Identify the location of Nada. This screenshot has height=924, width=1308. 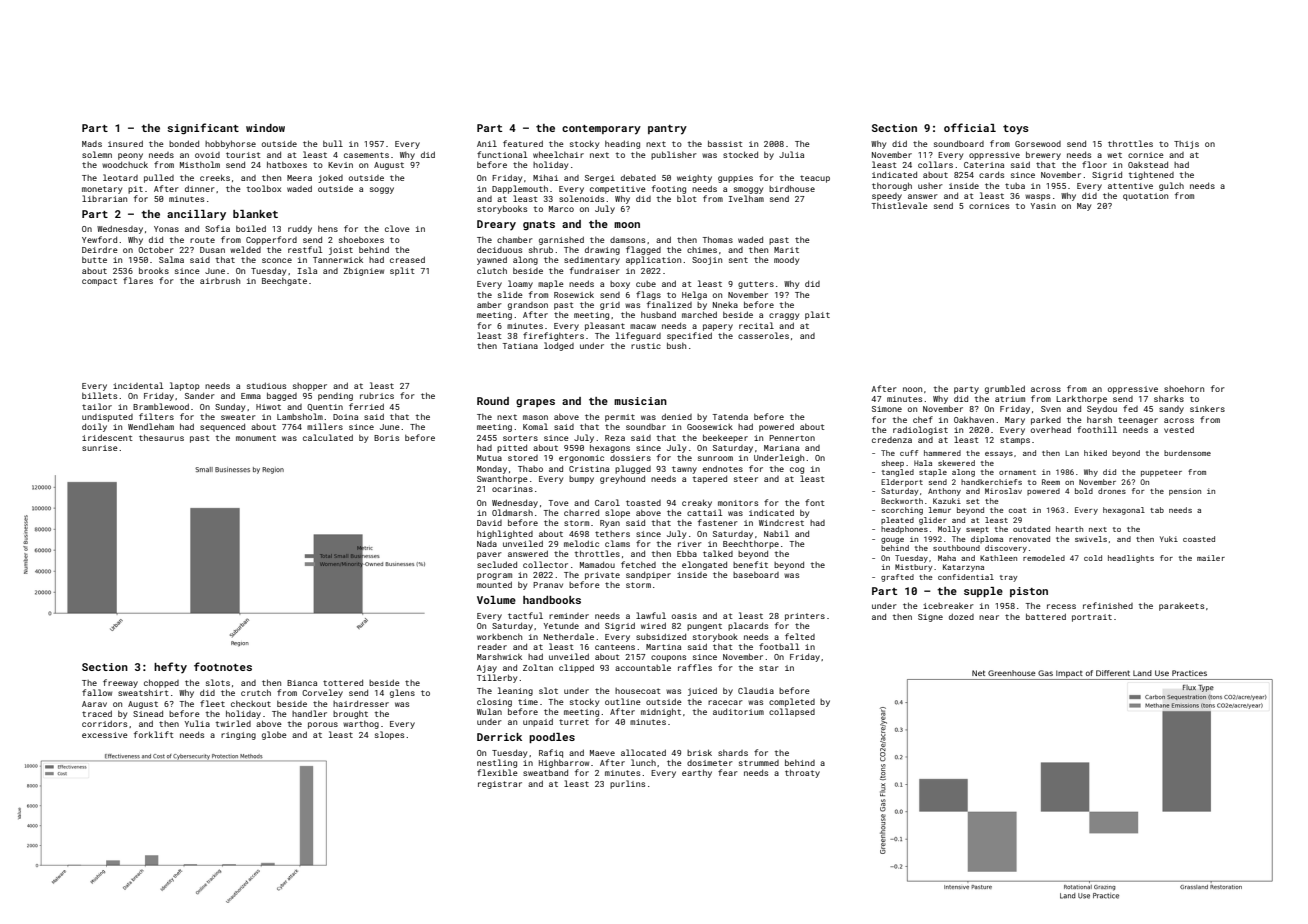
(487, 544).
